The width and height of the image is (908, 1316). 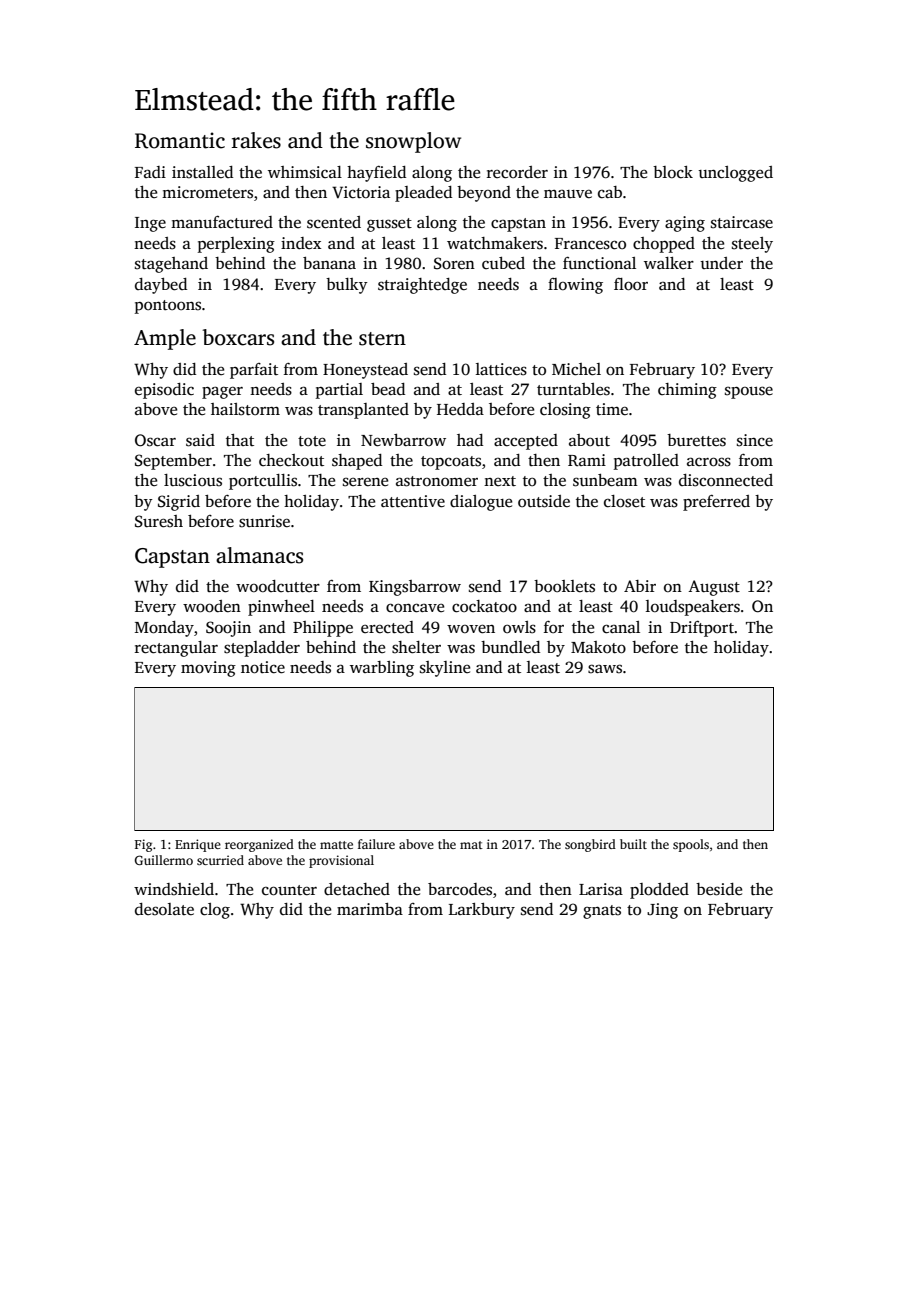 I want to click on stern, so click(x=382, y=339).
